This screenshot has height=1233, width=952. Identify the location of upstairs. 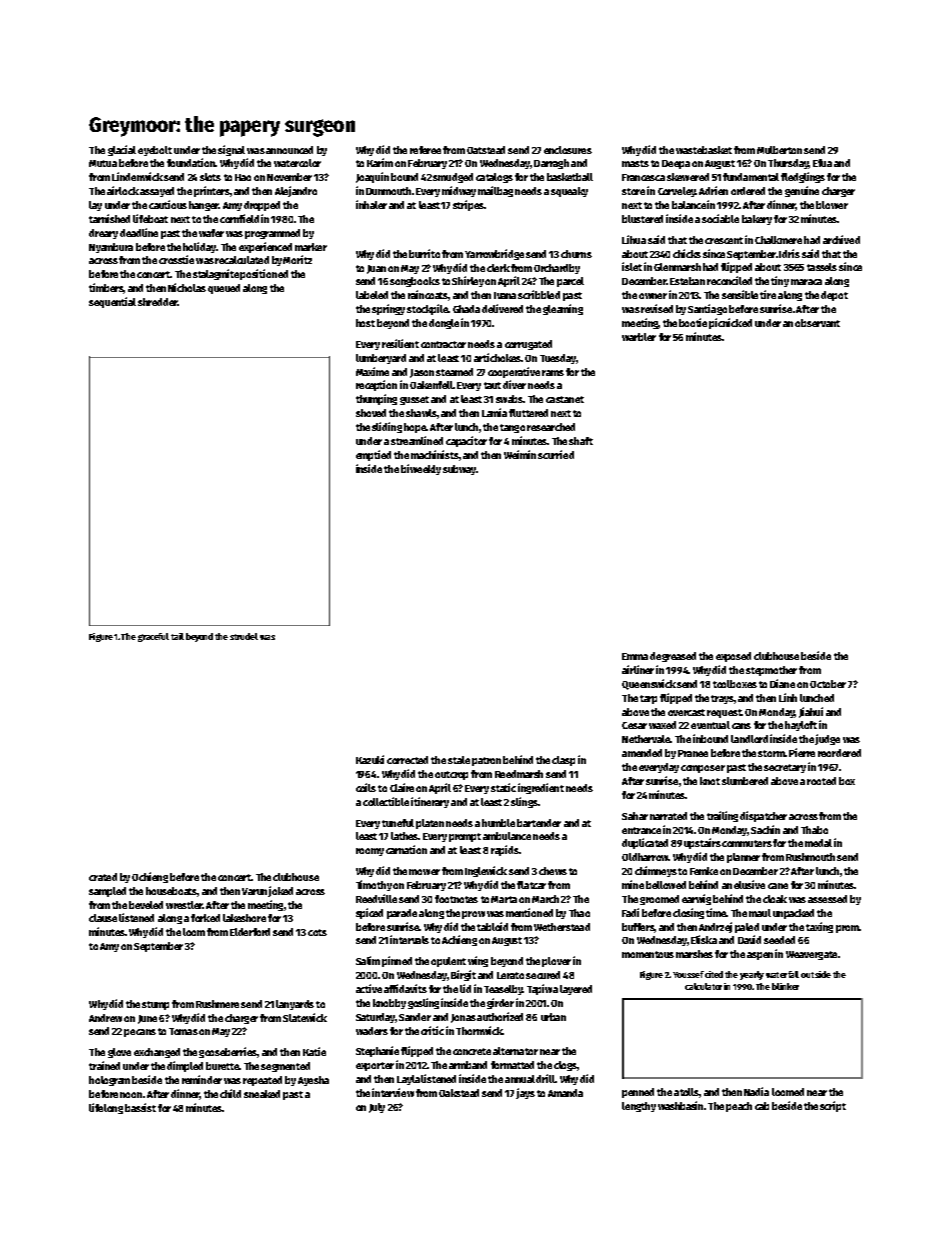
(702, 843).
